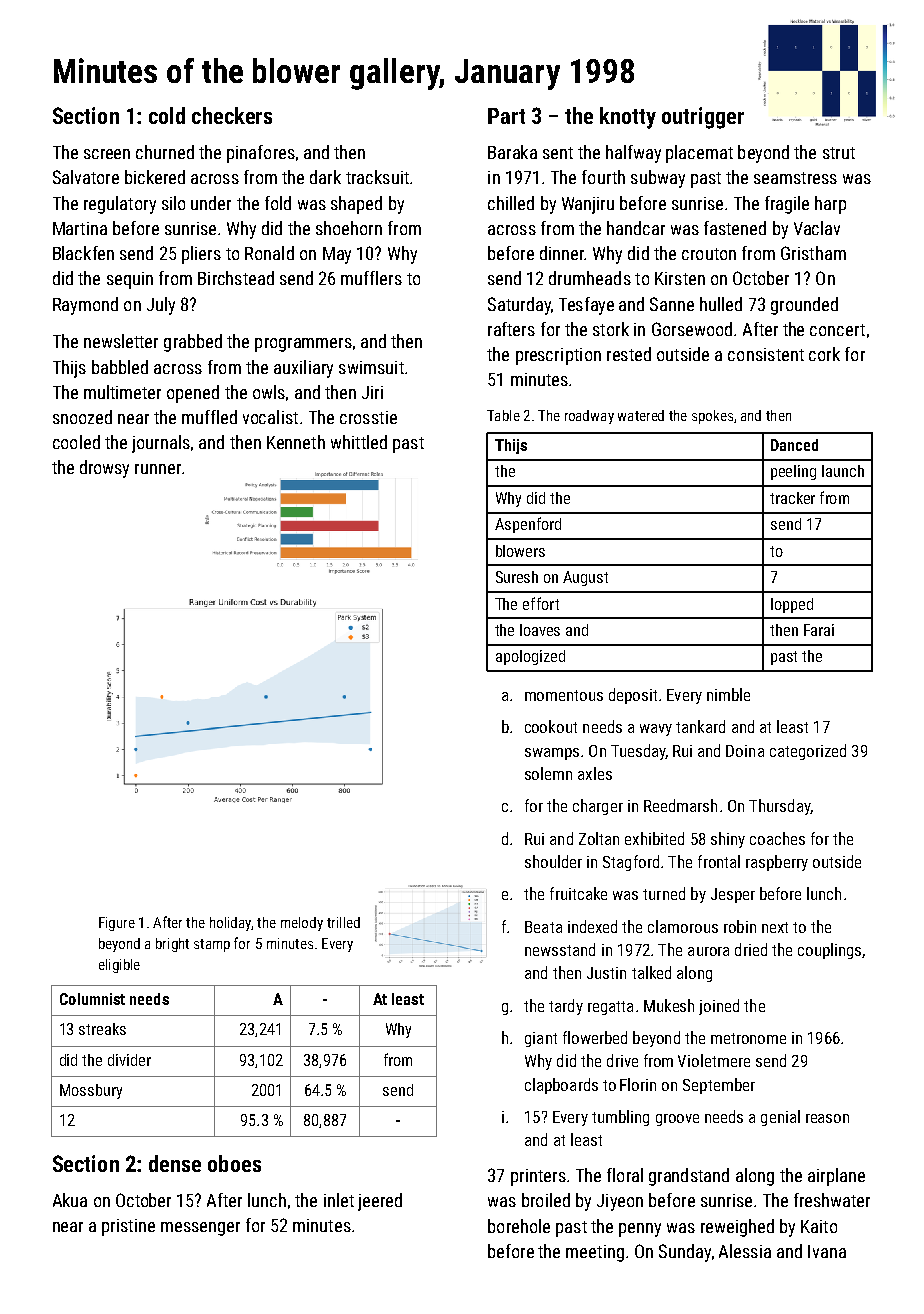  What do you see at coordinates (167, 115) in the document?
I see `cold` at bounding box center [167, 115].
